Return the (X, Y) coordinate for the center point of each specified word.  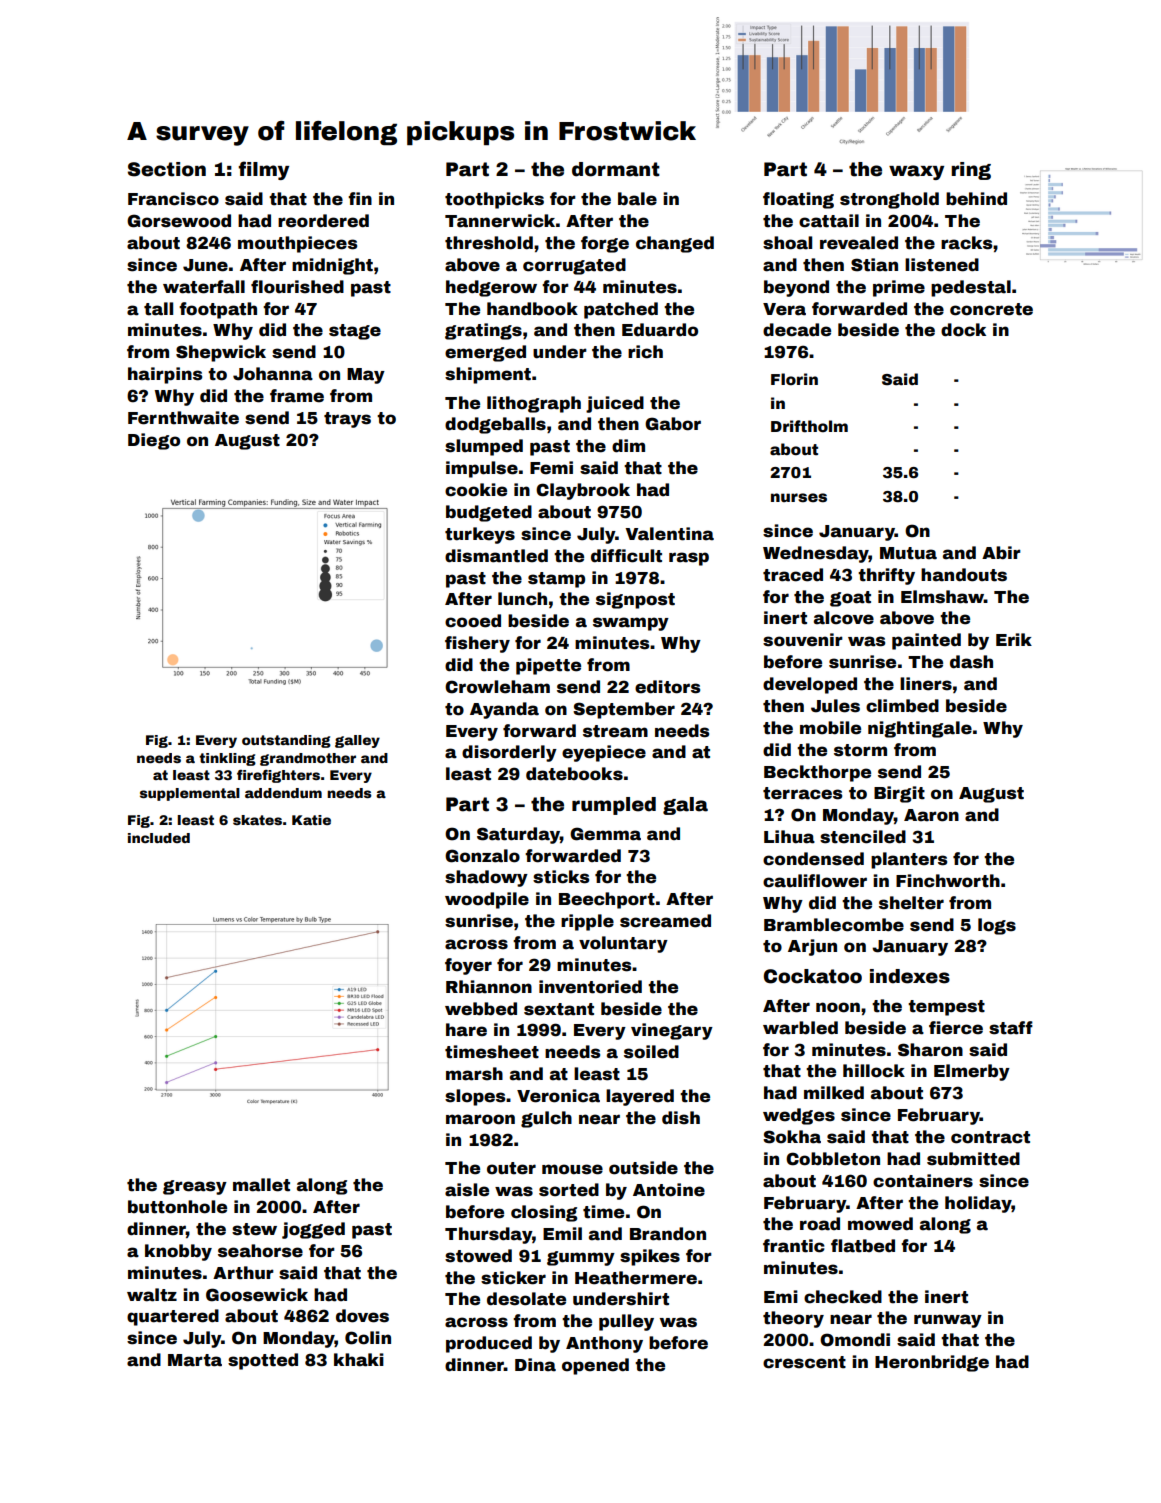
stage (355, 332)
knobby (178, 1252)
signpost (635, 600)
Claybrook (583, 491)
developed (810, 685)
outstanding (286, 741)
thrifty (886, 576)
